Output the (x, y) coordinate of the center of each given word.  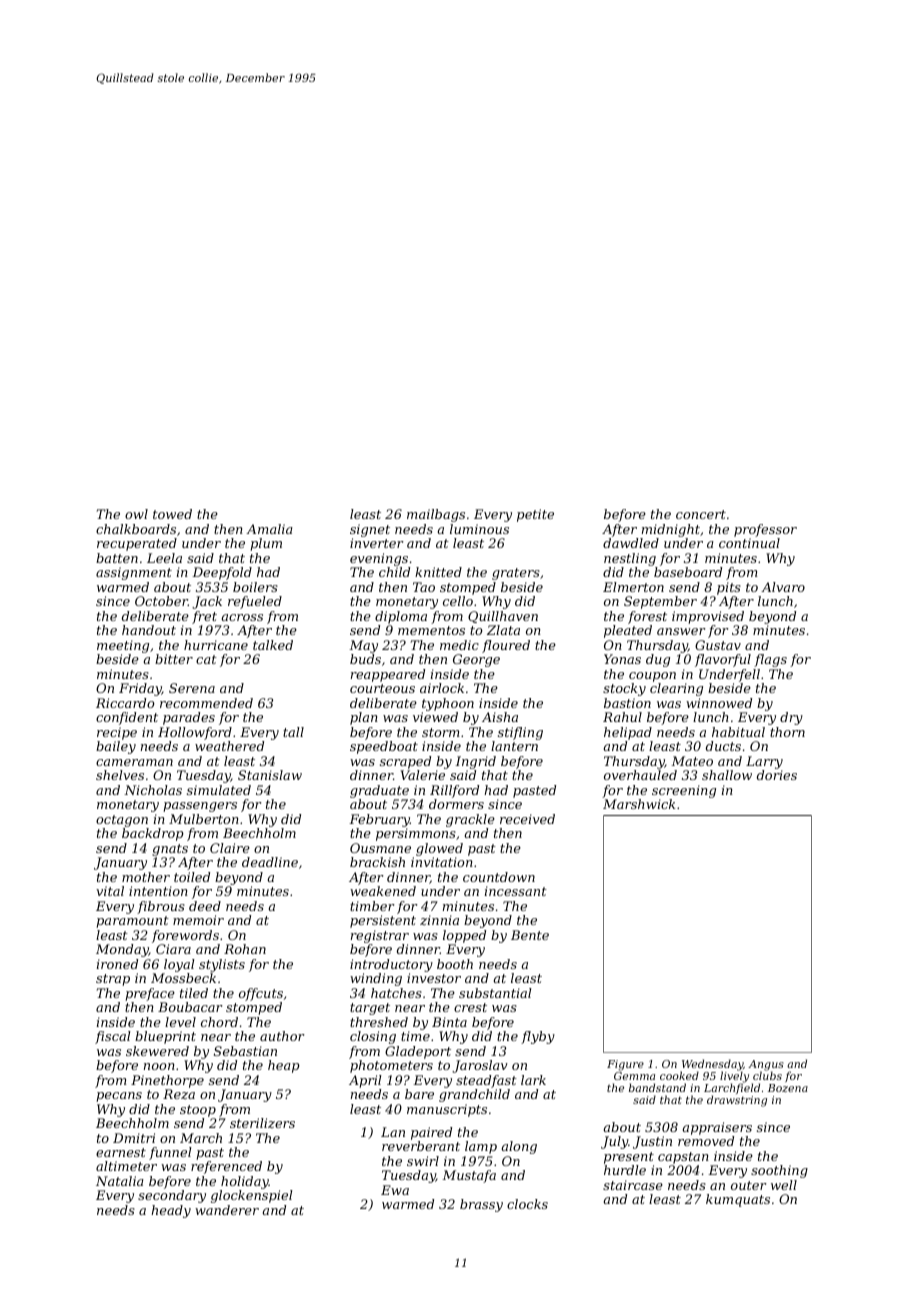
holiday (245, 1182)
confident (127, 718)
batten (117, 558)
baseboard (688, 572)
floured (506, 646)
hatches (396, 993)
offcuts (261, 994)
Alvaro (783, 587)
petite (535, 515)
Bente (530, 935)
